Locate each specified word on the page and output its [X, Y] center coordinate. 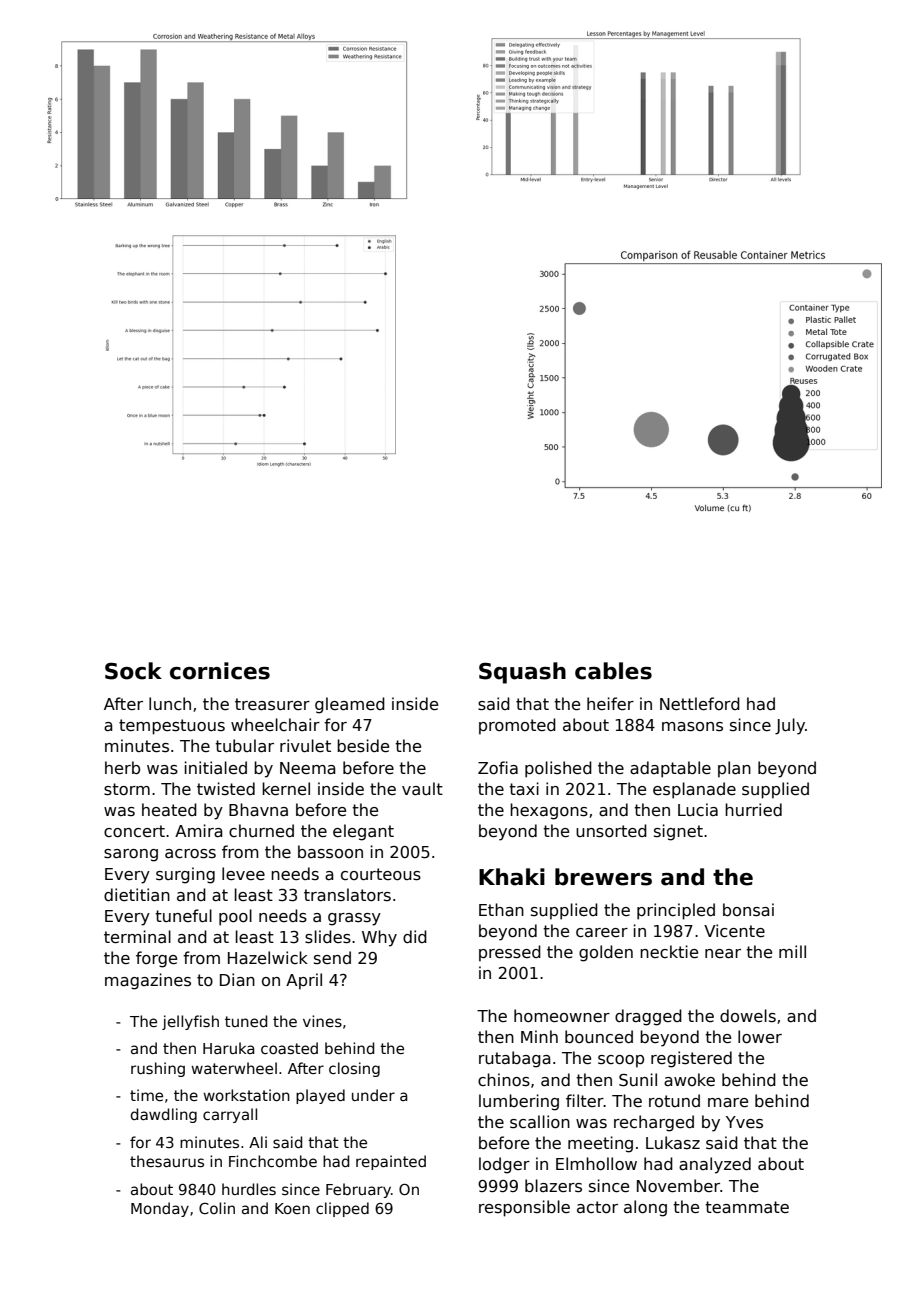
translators [347, 895]
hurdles [249, 1189]
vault [422, 788]
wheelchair [275, 724]
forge [156, 959]
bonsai [748, 910]
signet [678, 832]
